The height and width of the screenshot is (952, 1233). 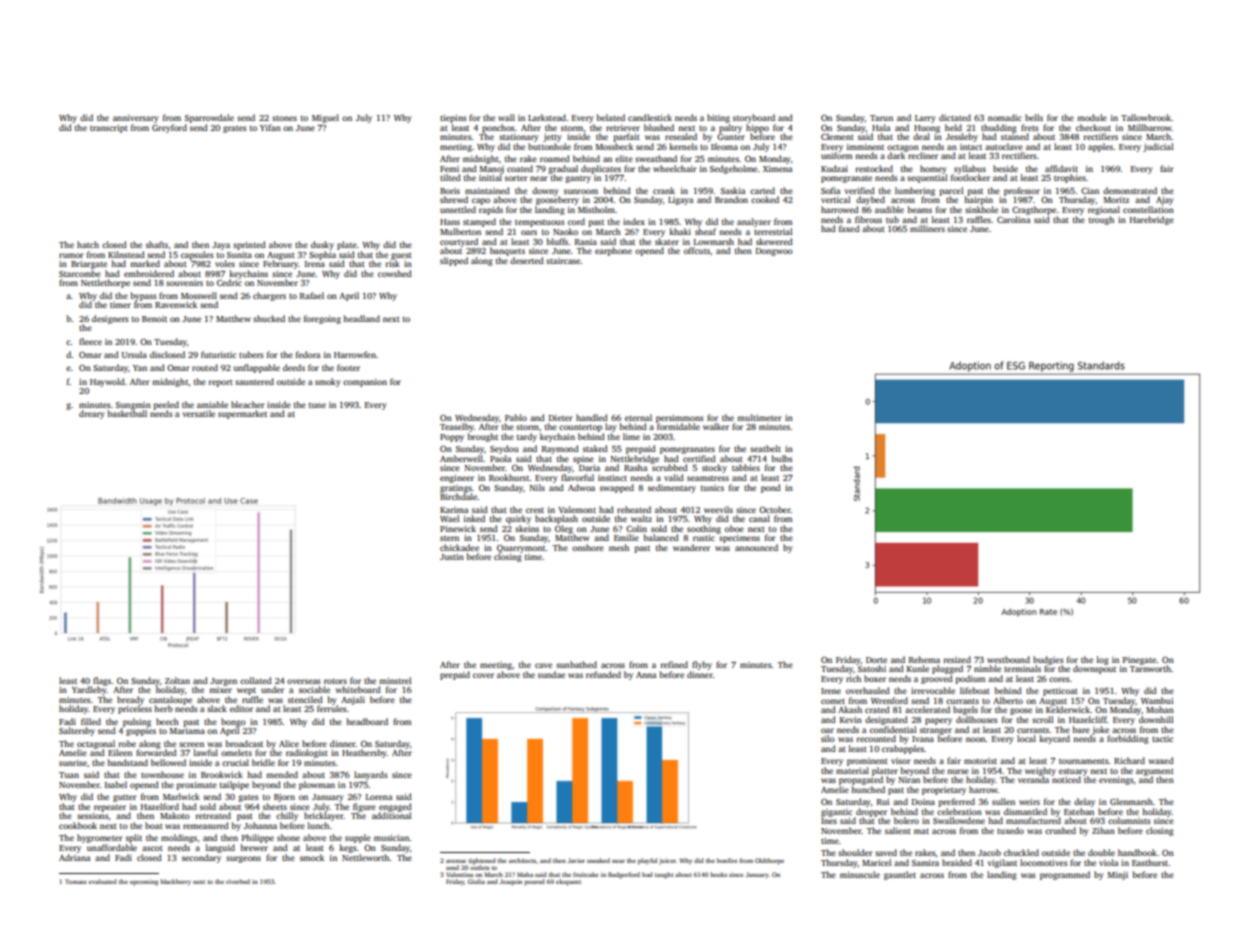 What do you see at coordinates (449, 518) in the screenshot?
I see `Wael` at bounding box center [449, 518].
